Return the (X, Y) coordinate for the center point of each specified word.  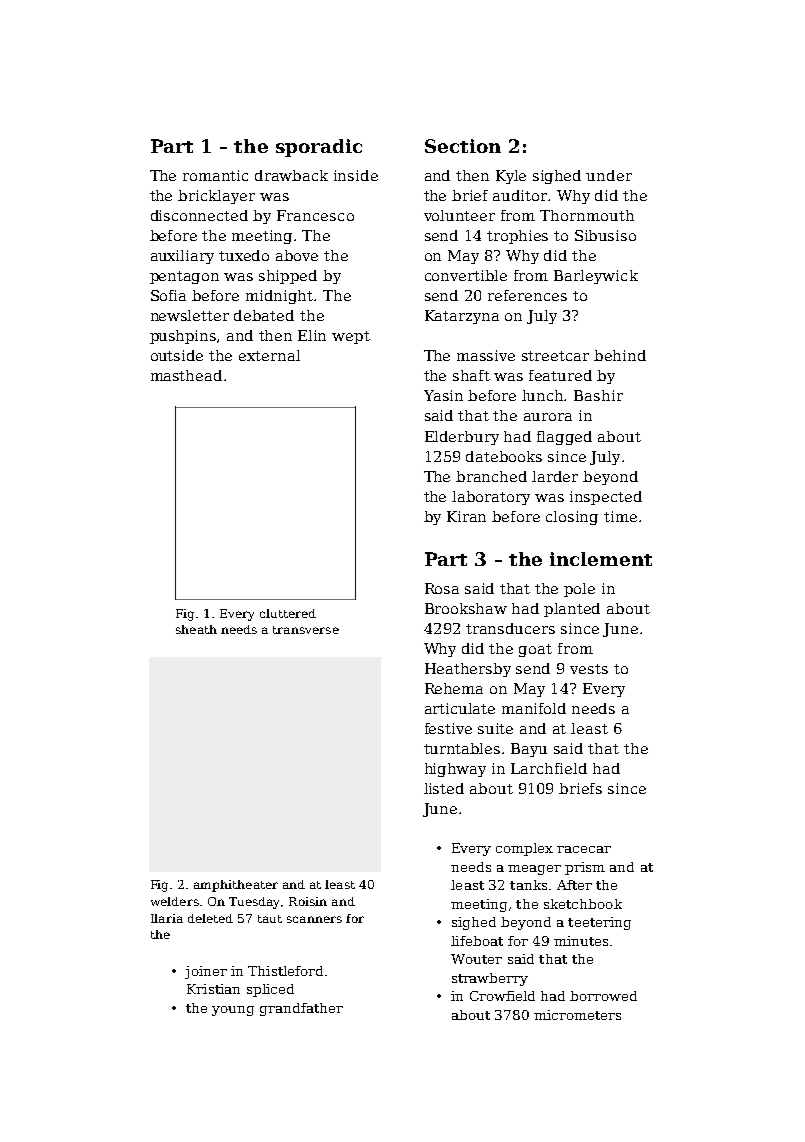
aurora (548, 417)
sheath (196, 629)
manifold (534, 708)
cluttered (288, 613)
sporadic (319, 148)
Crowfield (502, 996)
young (233, 1011)
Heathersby (468, 670)
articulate (460, 708)
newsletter (190, 315)
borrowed (603, 996)
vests (589, 669)
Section (463, 146)
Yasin (443, 395)
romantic (215, 175)
